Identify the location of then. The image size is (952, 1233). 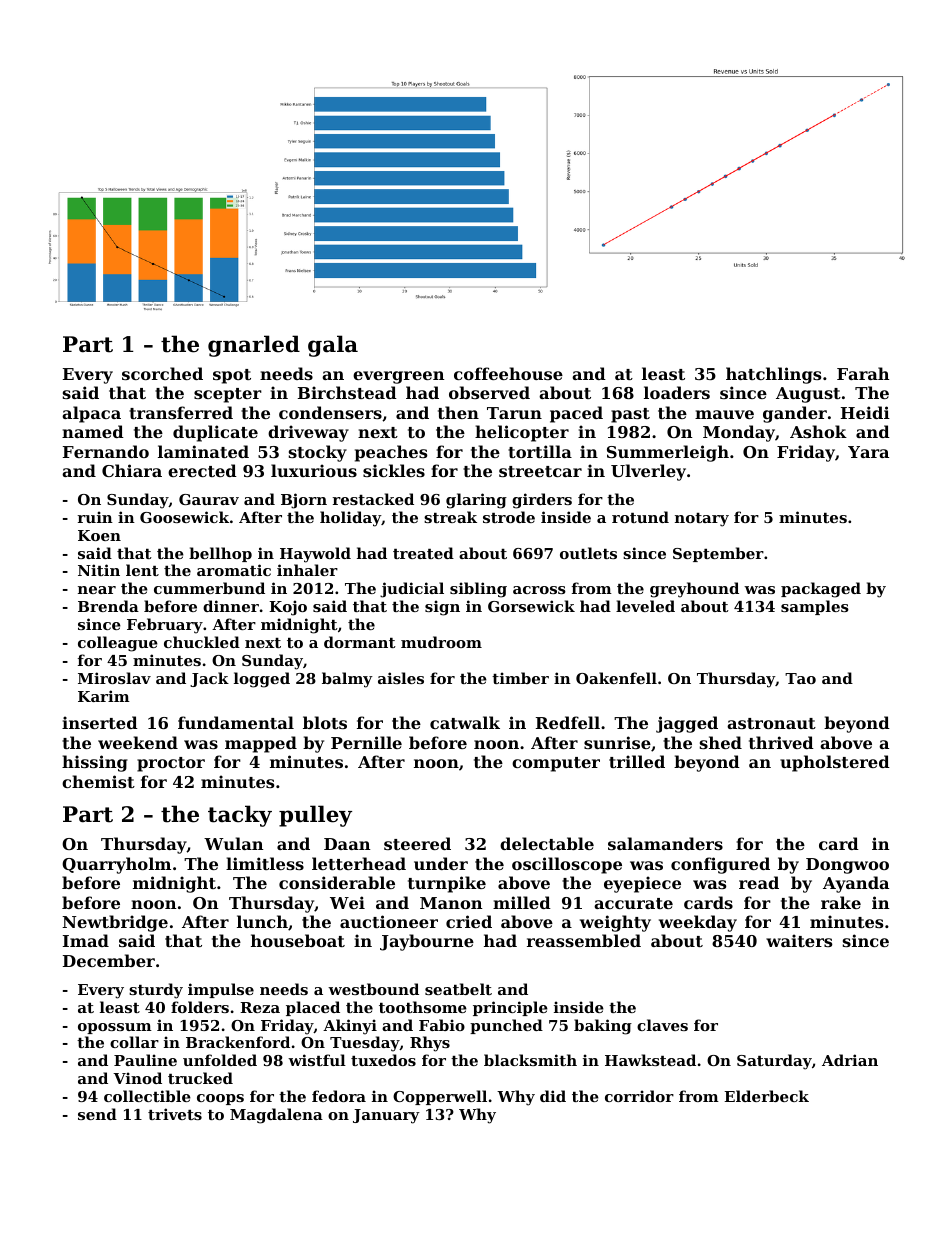
(458, 412).
